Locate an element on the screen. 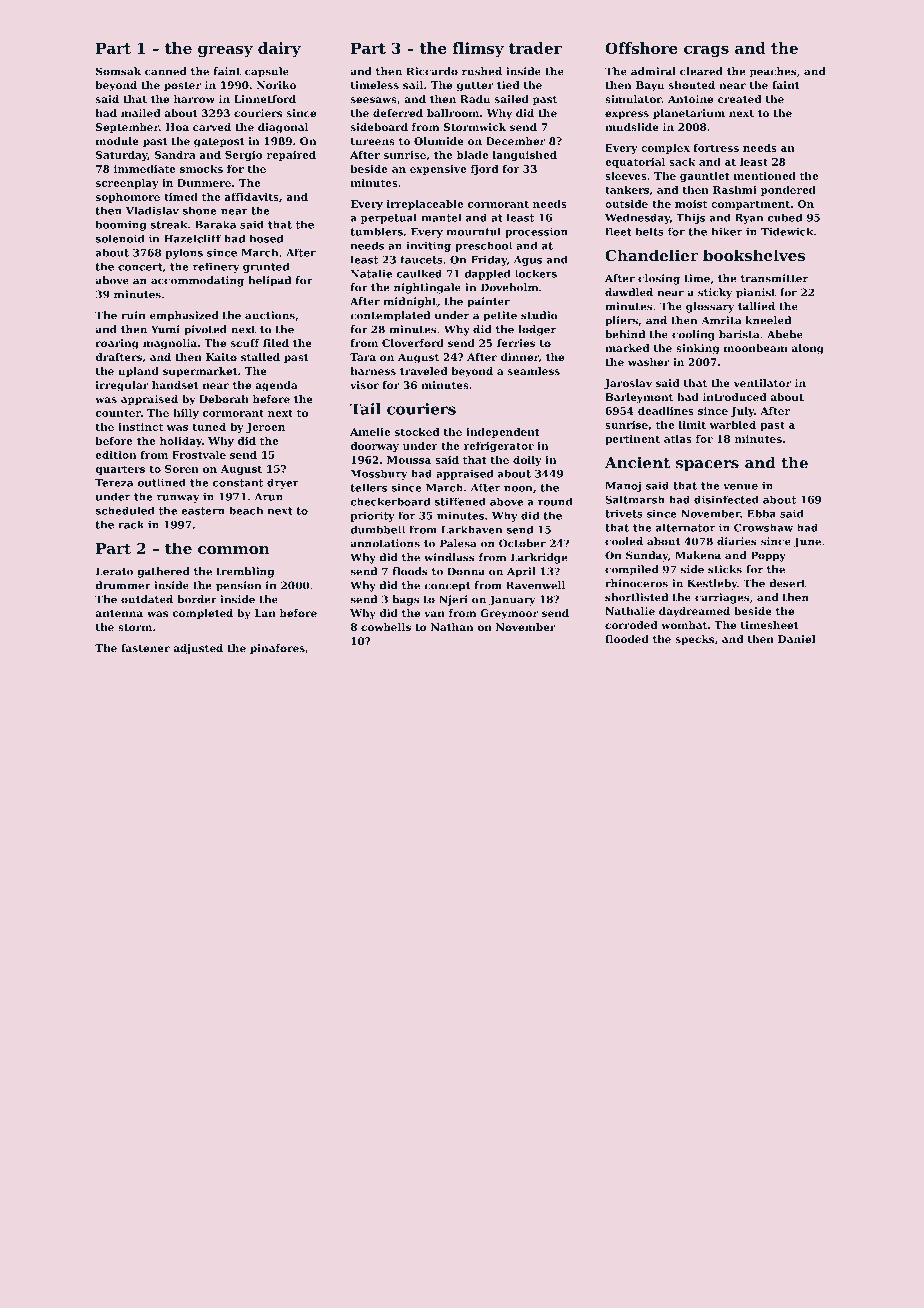 This screenshot has height=1308, width=924. adjusted is located at coordinates (198, 649).
